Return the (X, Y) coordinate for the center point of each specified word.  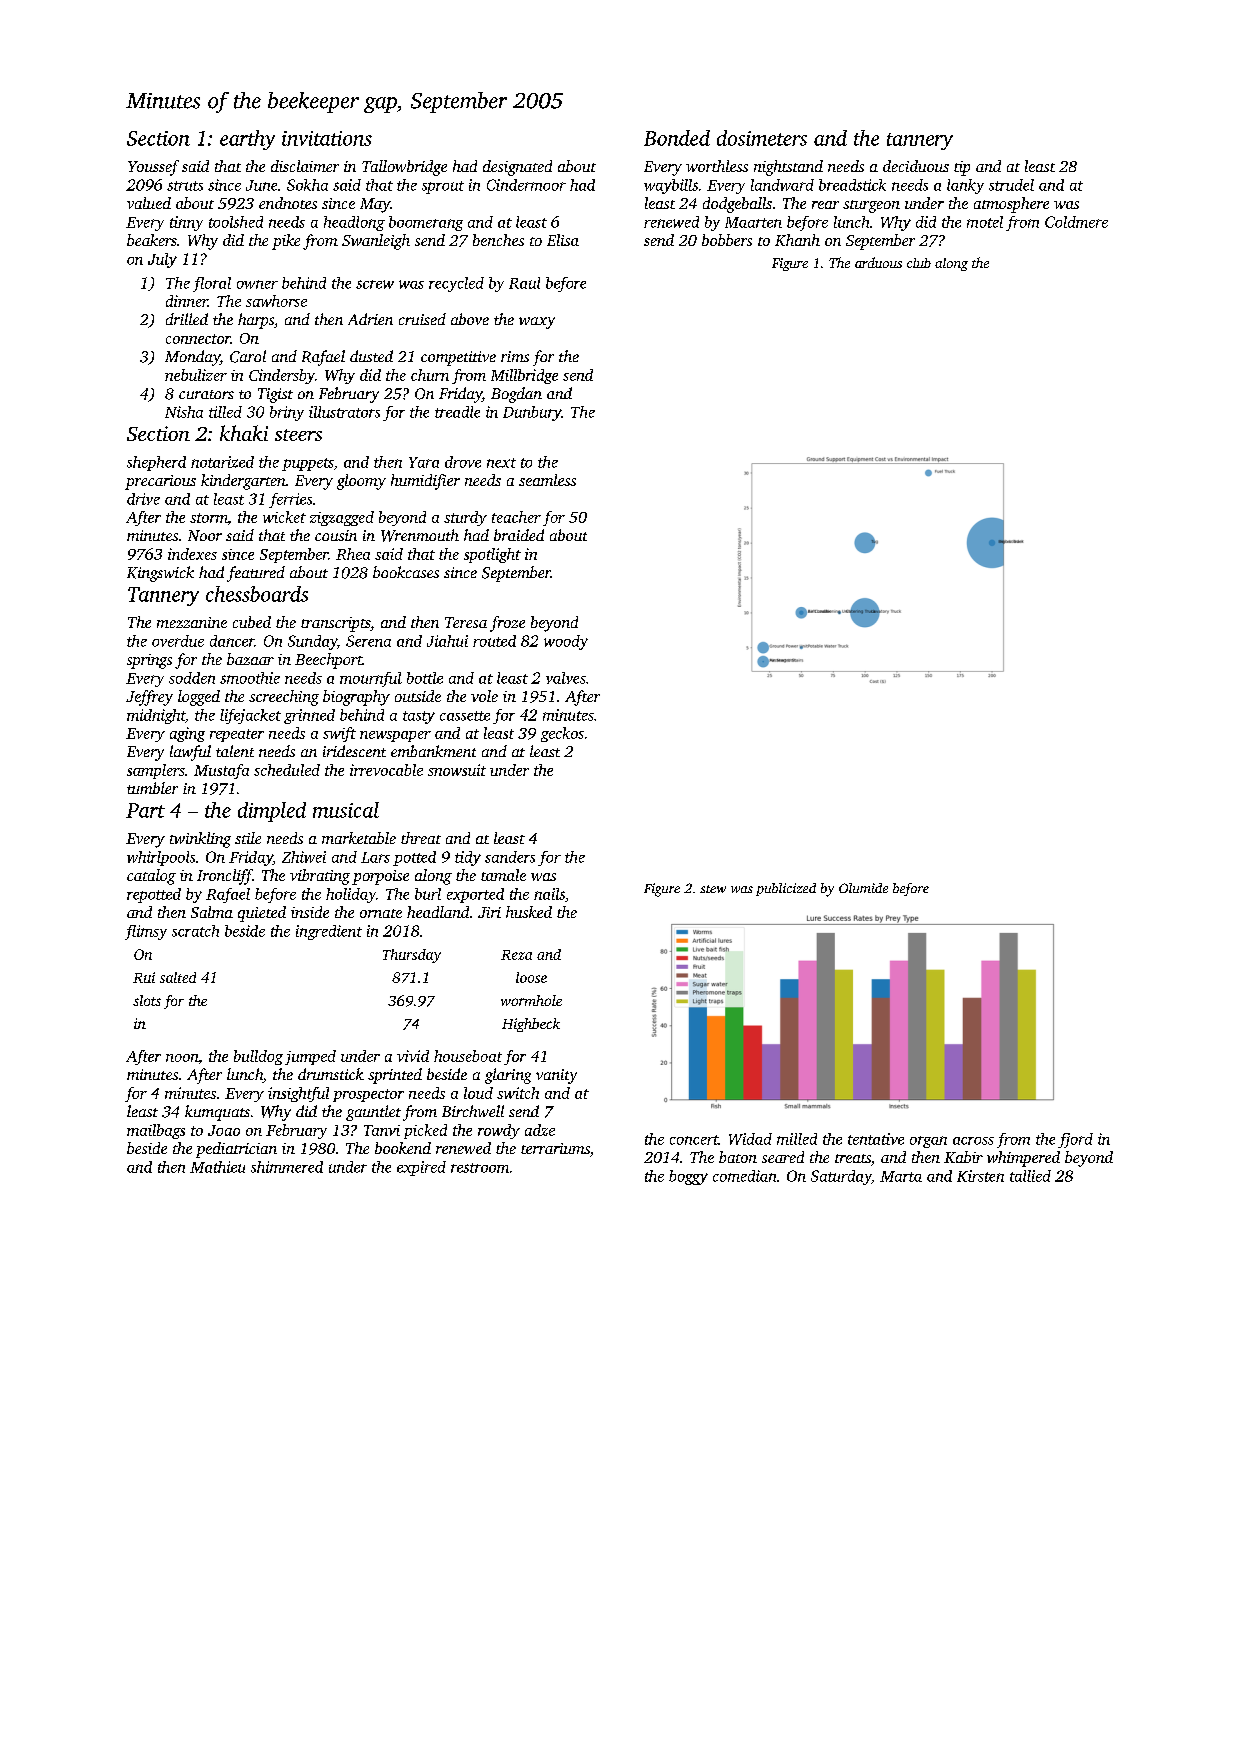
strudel (1011, 185)
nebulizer (196, 375)
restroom (480, 1168)
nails (549, 894)
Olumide (863, 888)
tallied (1030, 1176)
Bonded (677, 138)
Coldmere (1076, 222)
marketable (359, 838)
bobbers (727, 240)
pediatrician (236, 1150)
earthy (247, 140)
